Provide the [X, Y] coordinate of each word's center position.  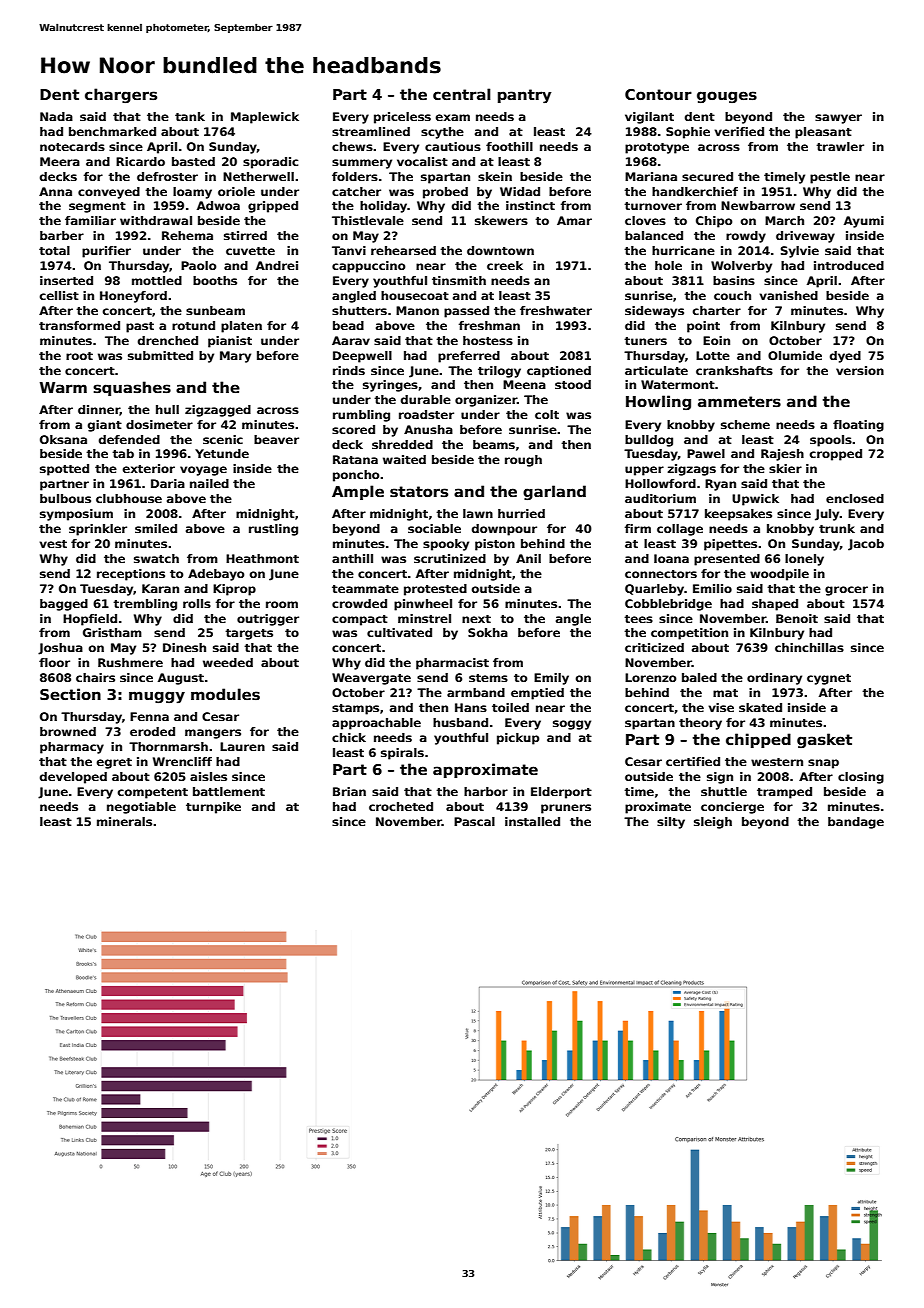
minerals [124, 821]
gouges [727, 97]
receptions [131, 575]
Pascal [474, 821]
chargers [121, 96]
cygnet [829, 679]
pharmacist [452, 664]
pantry [525, 96]
